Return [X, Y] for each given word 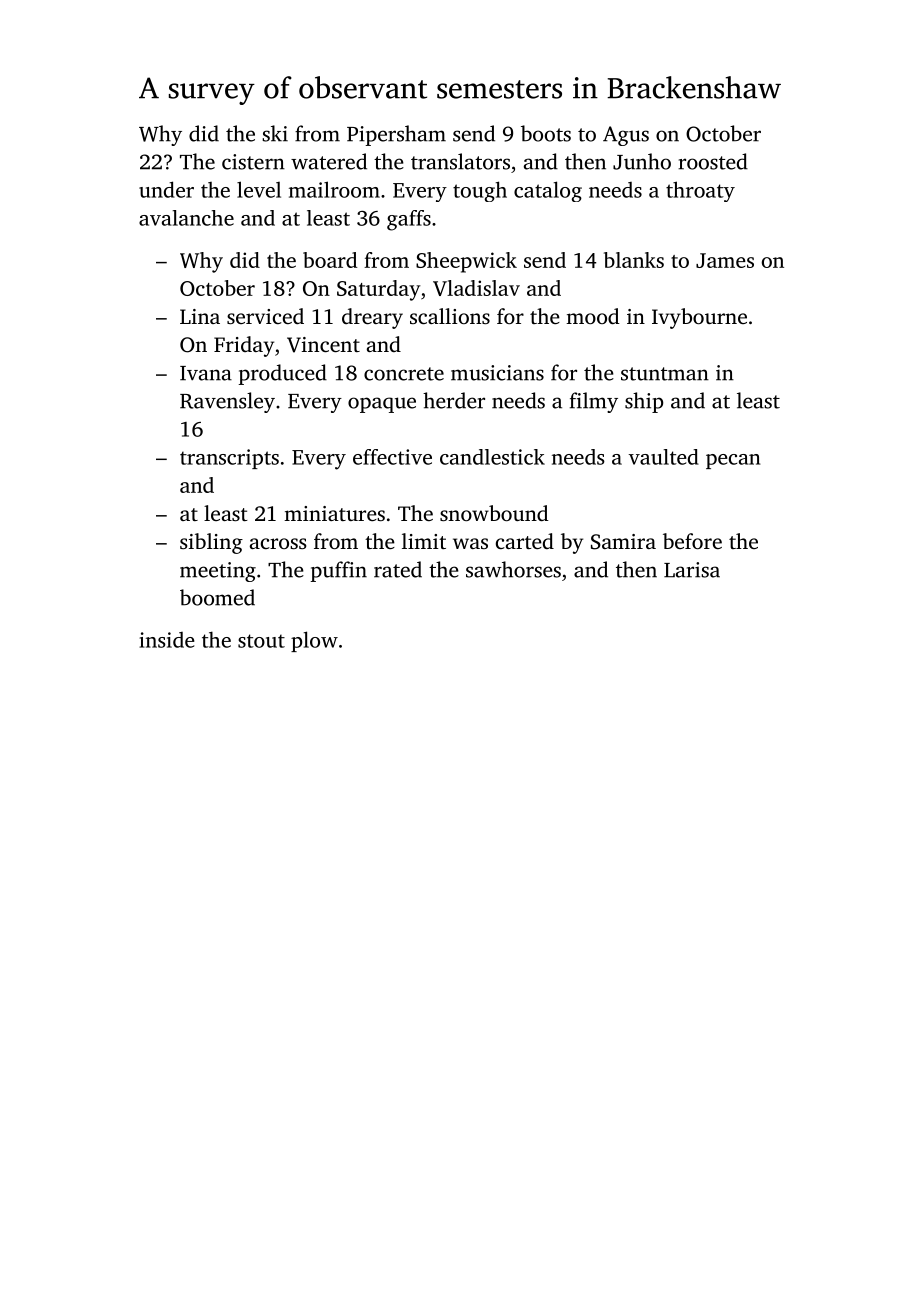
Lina [200, 316]
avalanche [186, 218]
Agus [626, 136]
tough [480, 191]
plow [314, 641]
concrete [404, 374]
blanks [634, 260]
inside [167, 640]
